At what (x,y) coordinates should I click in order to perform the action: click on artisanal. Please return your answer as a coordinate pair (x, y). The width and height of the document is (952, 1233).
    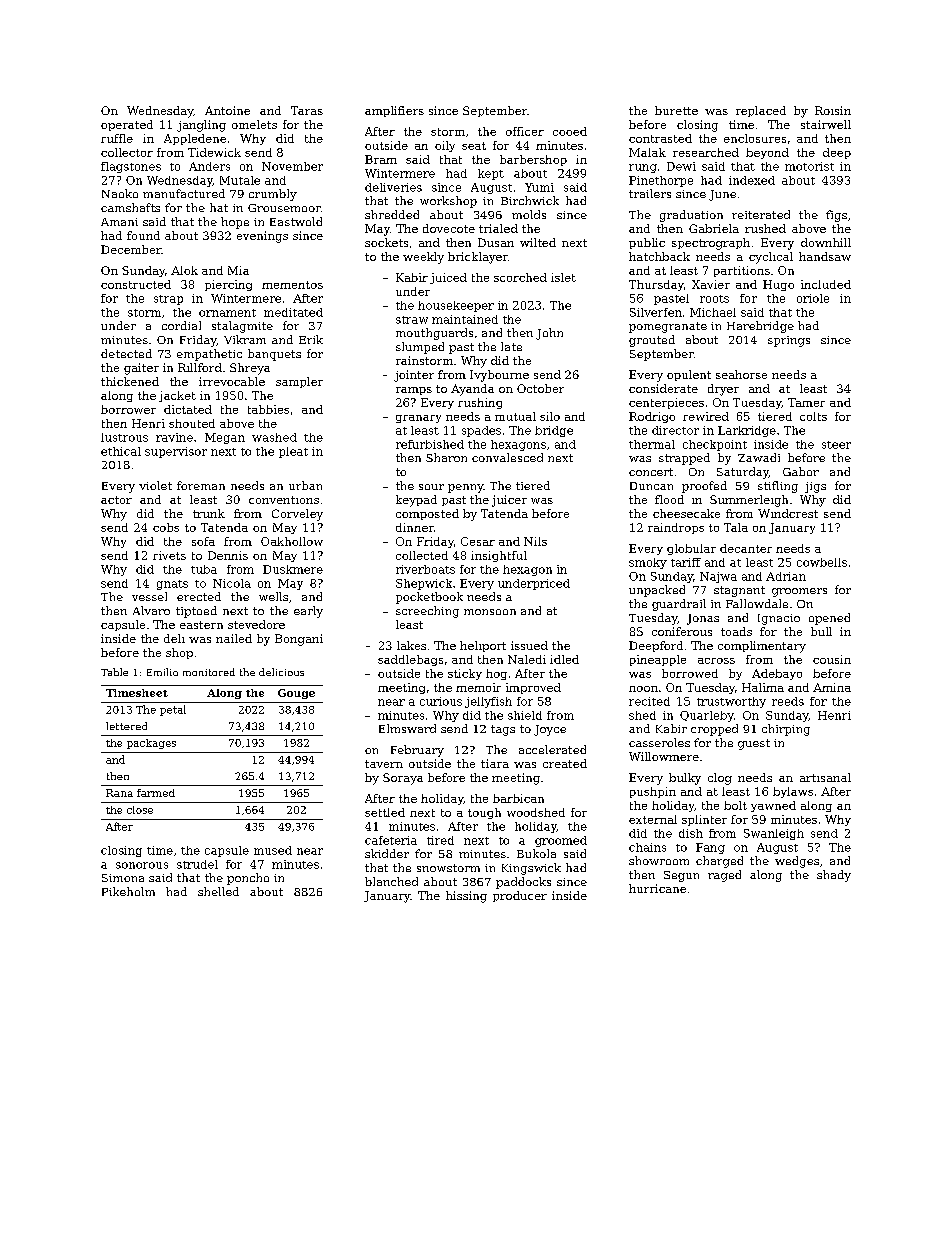
    Looking at the image, I should click on (825, 777).
